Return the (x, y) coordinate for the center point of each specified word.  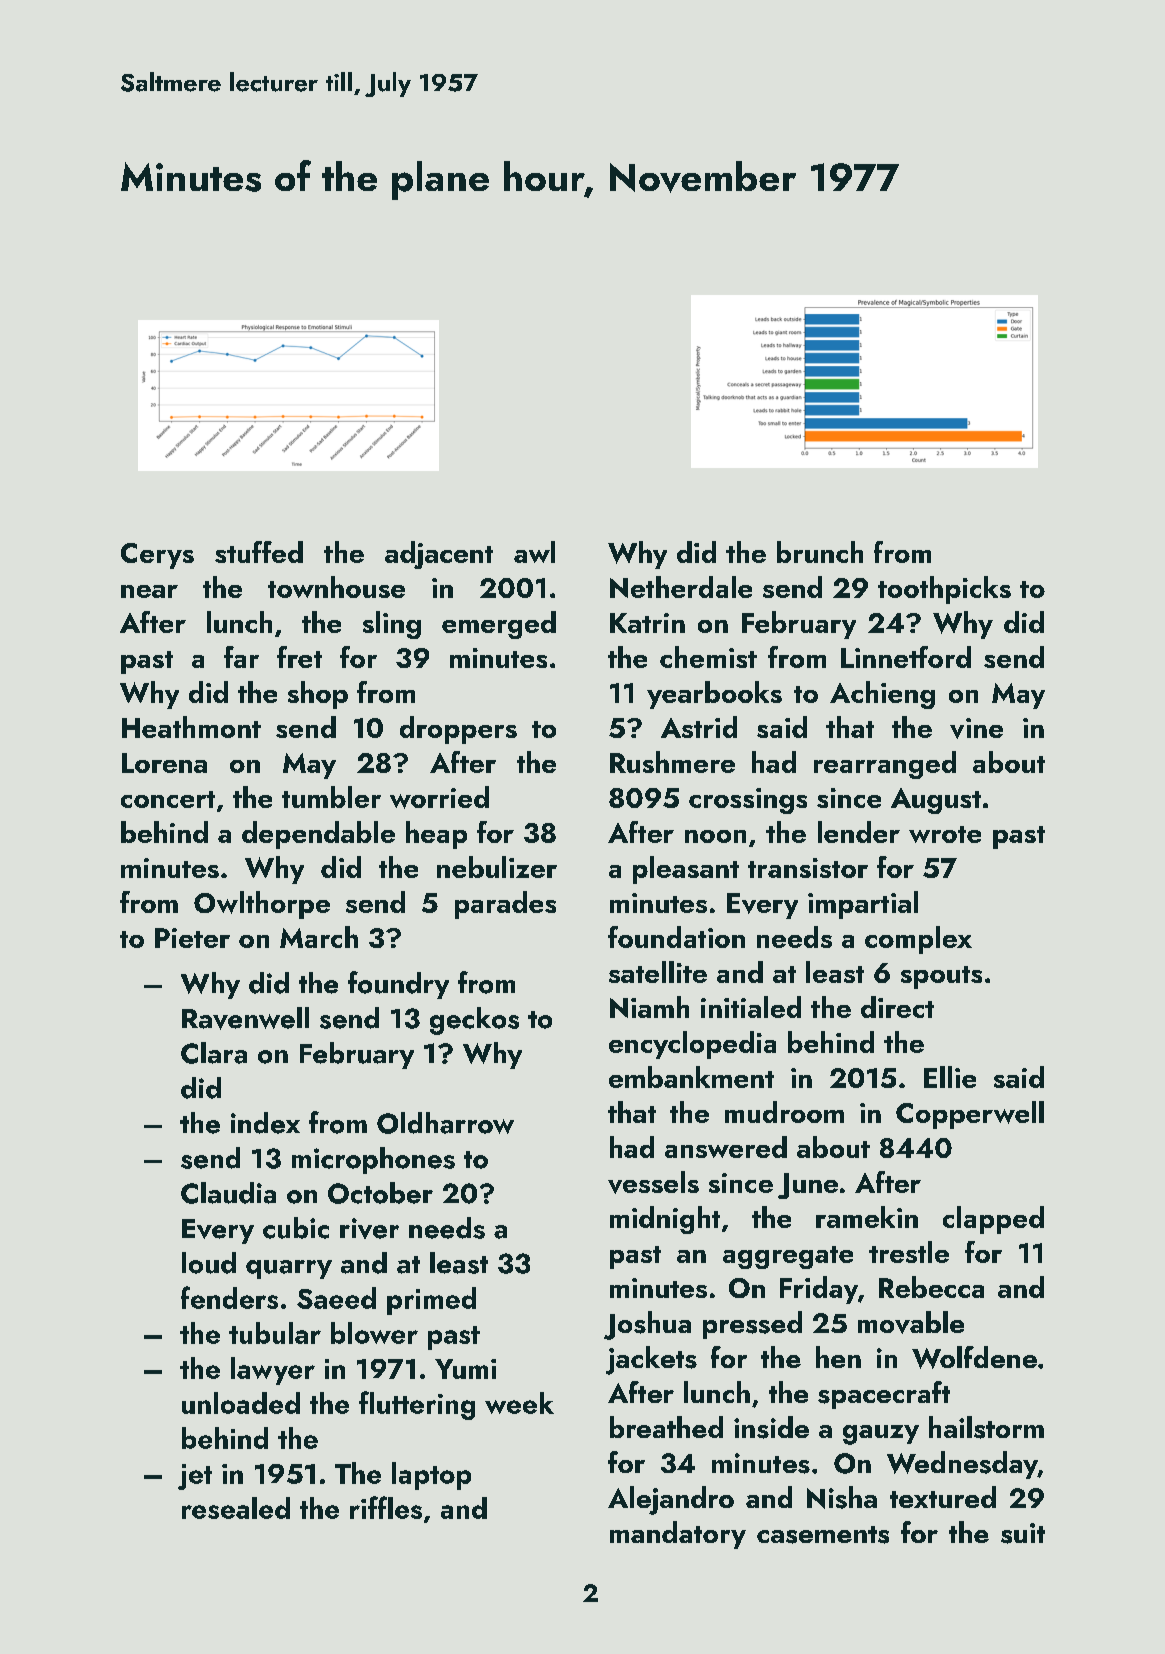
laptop (431, 1476)
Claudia (228, 1193)
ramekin (867, 1217)
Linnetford (906, 657)
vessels (653, 1182)
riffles (386, 1507)
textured (943, 1497)
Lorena (164, 763)
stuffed (259, 552)
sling (392, 625)
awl (534, 552)
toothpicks (944, 590)
